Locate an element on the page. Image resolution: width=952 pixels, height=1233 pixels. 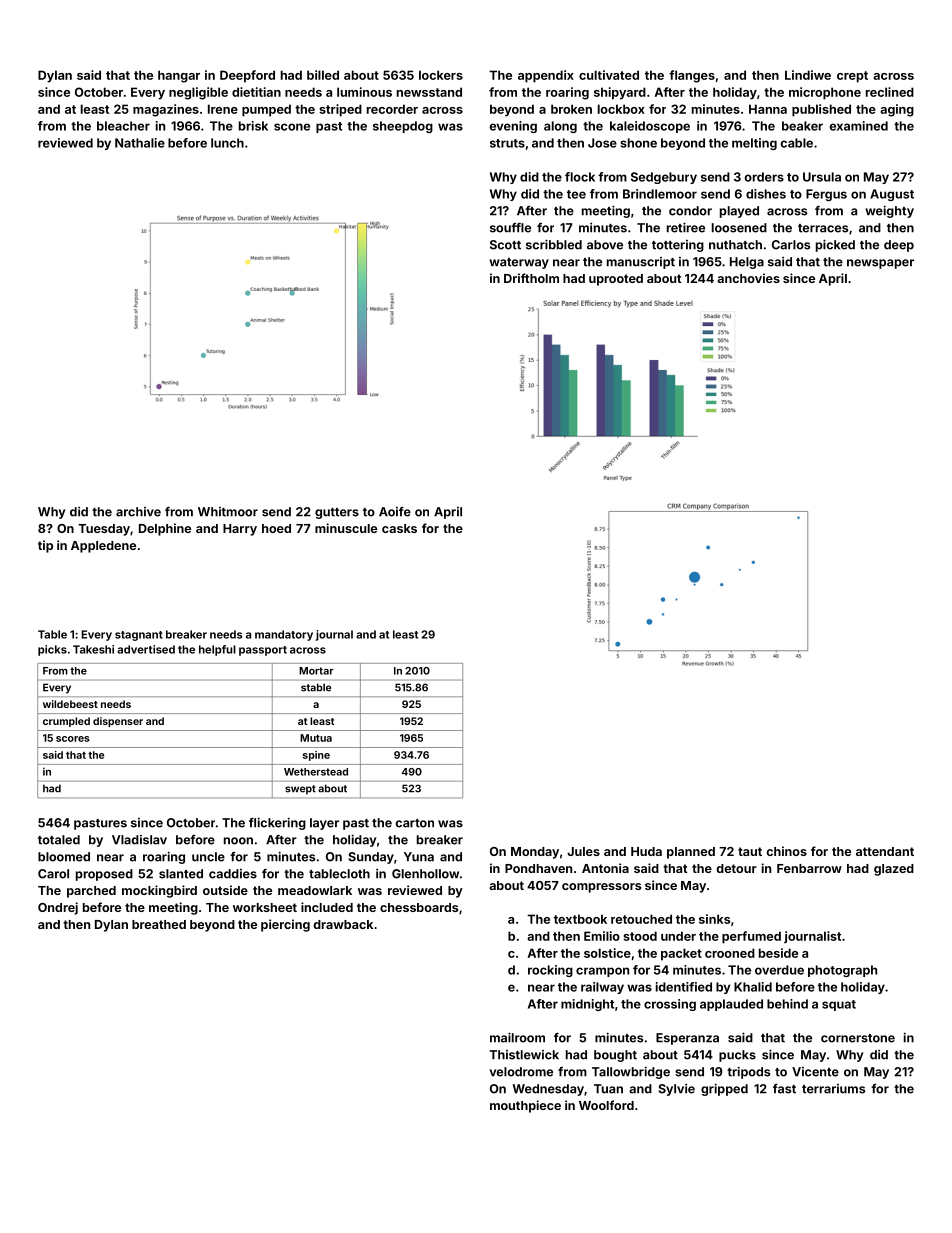
Aoife is located at coordinates (395, 512).
